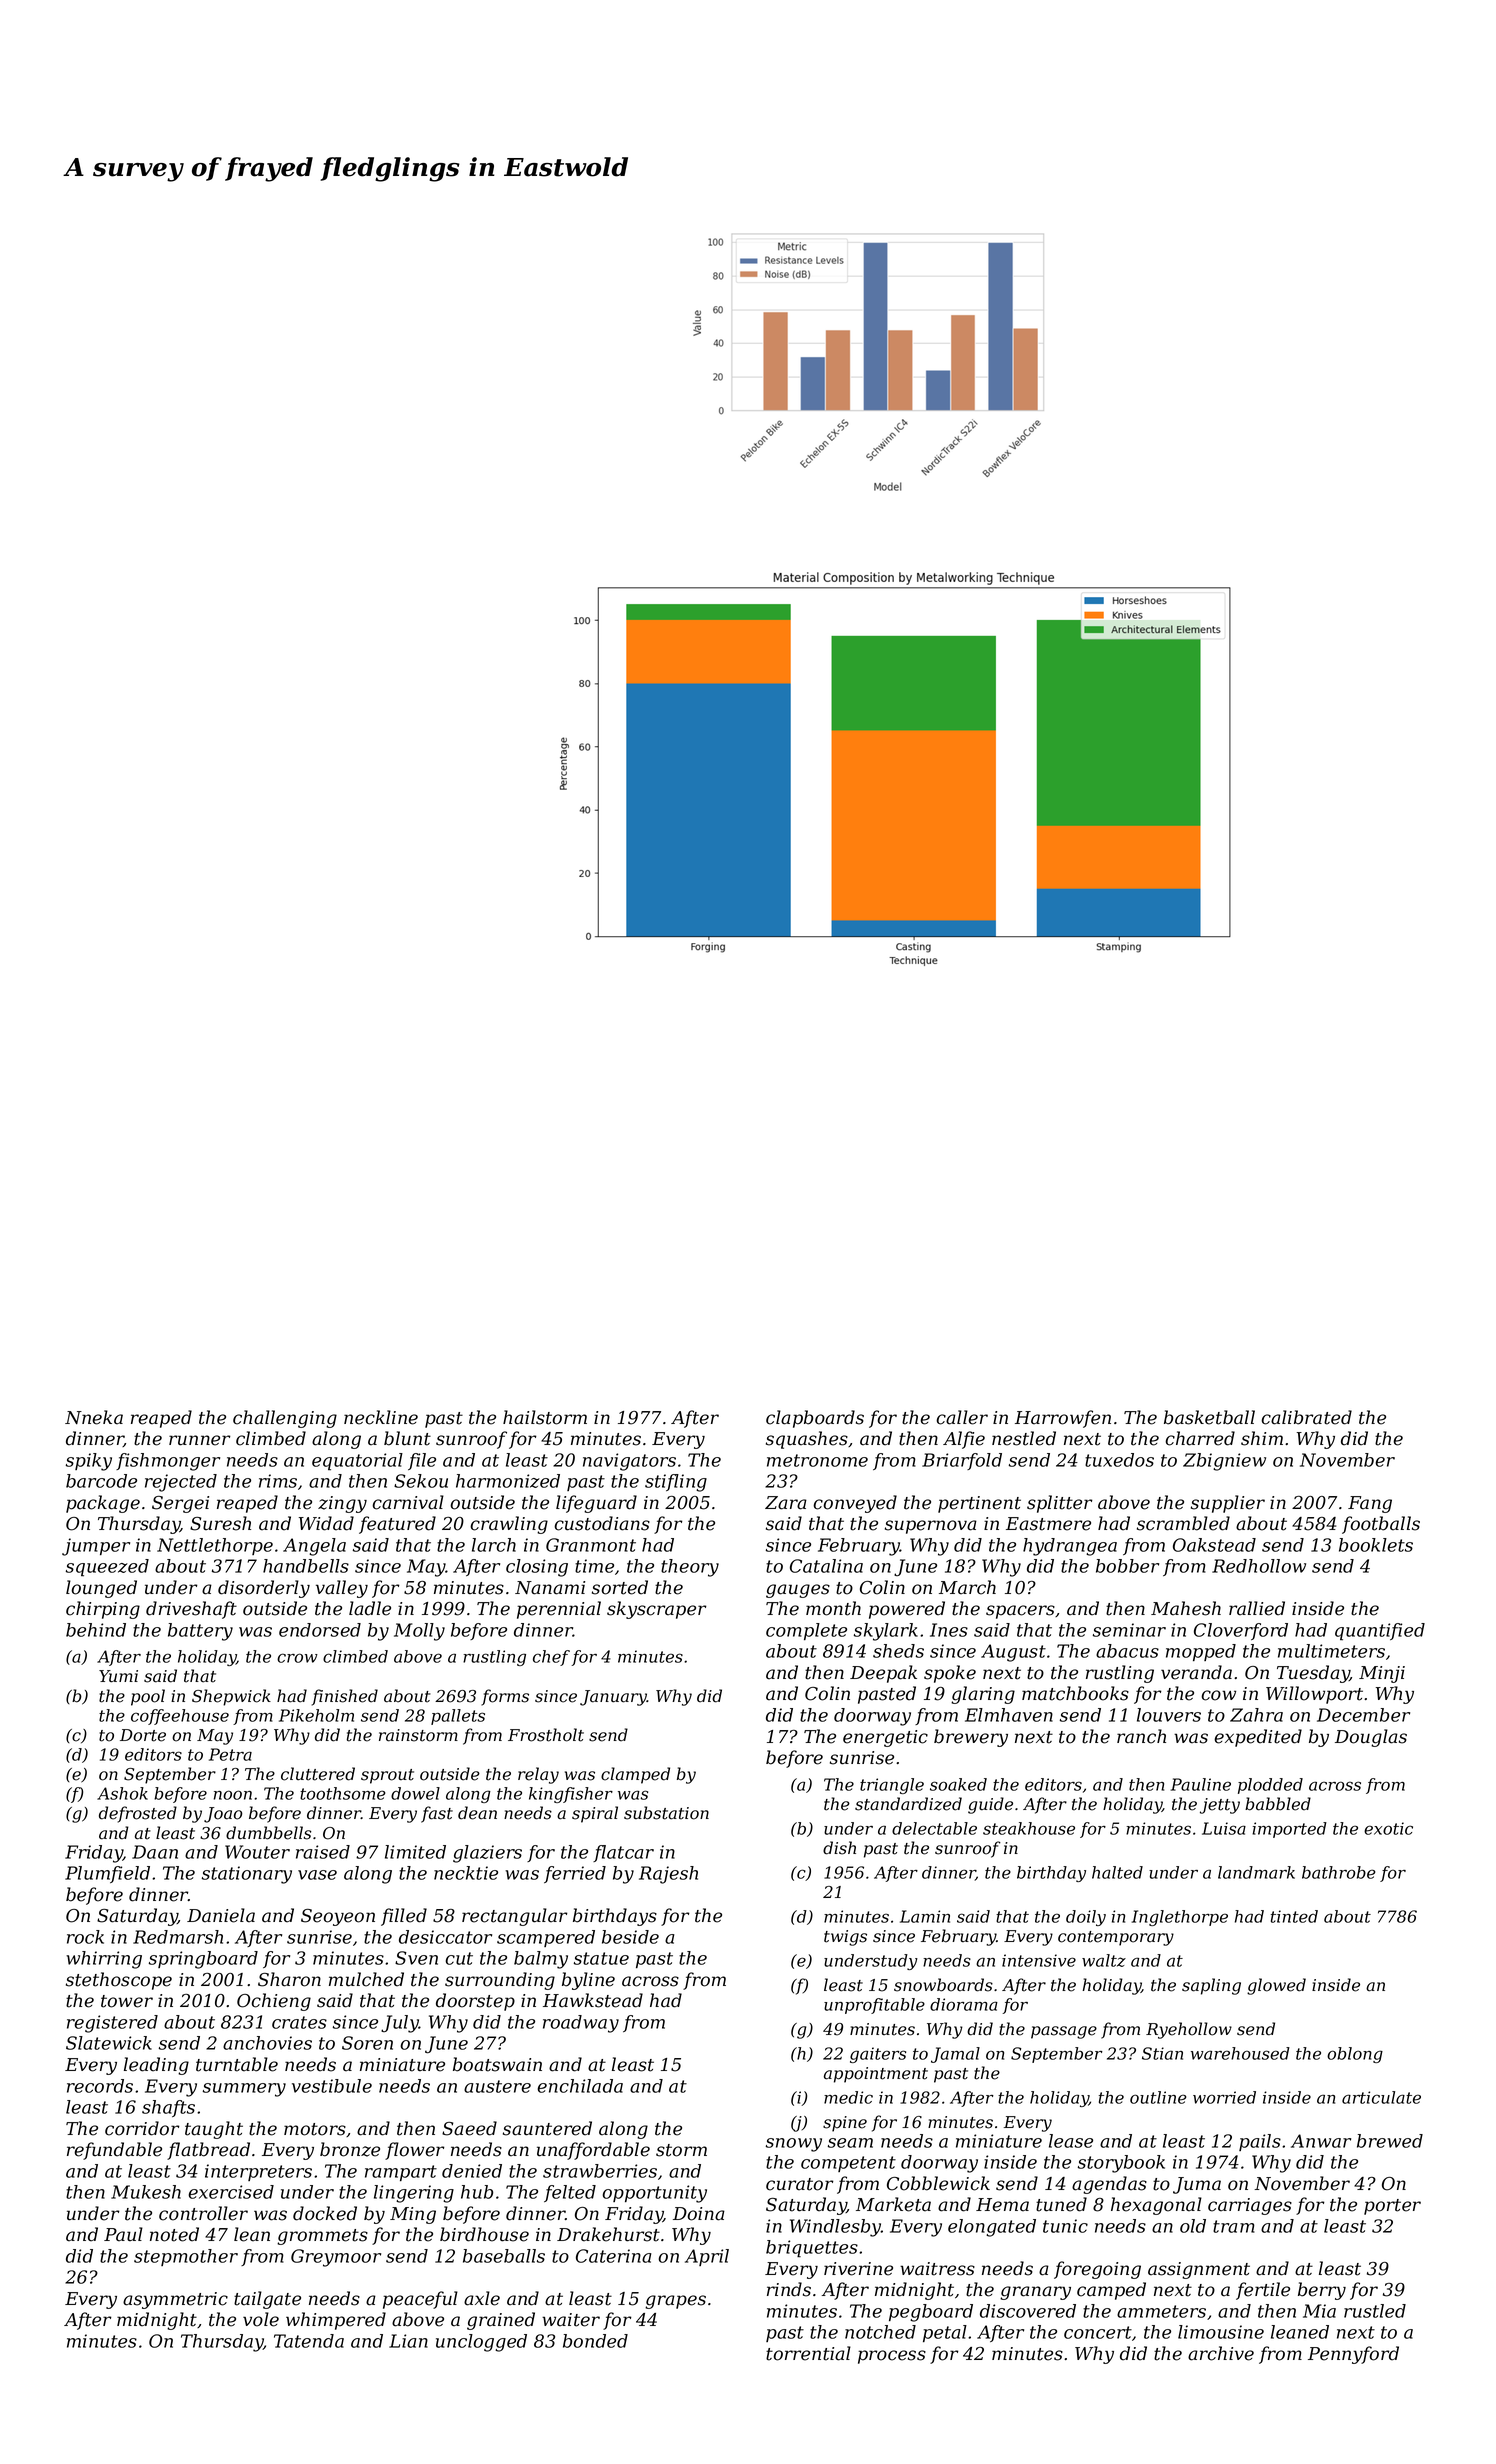 The width and height of the page is (1496, 2464). What do you see at coordinates (546, 1938) in the page?
I see `scampered` at bounding box center [546, 1938].
